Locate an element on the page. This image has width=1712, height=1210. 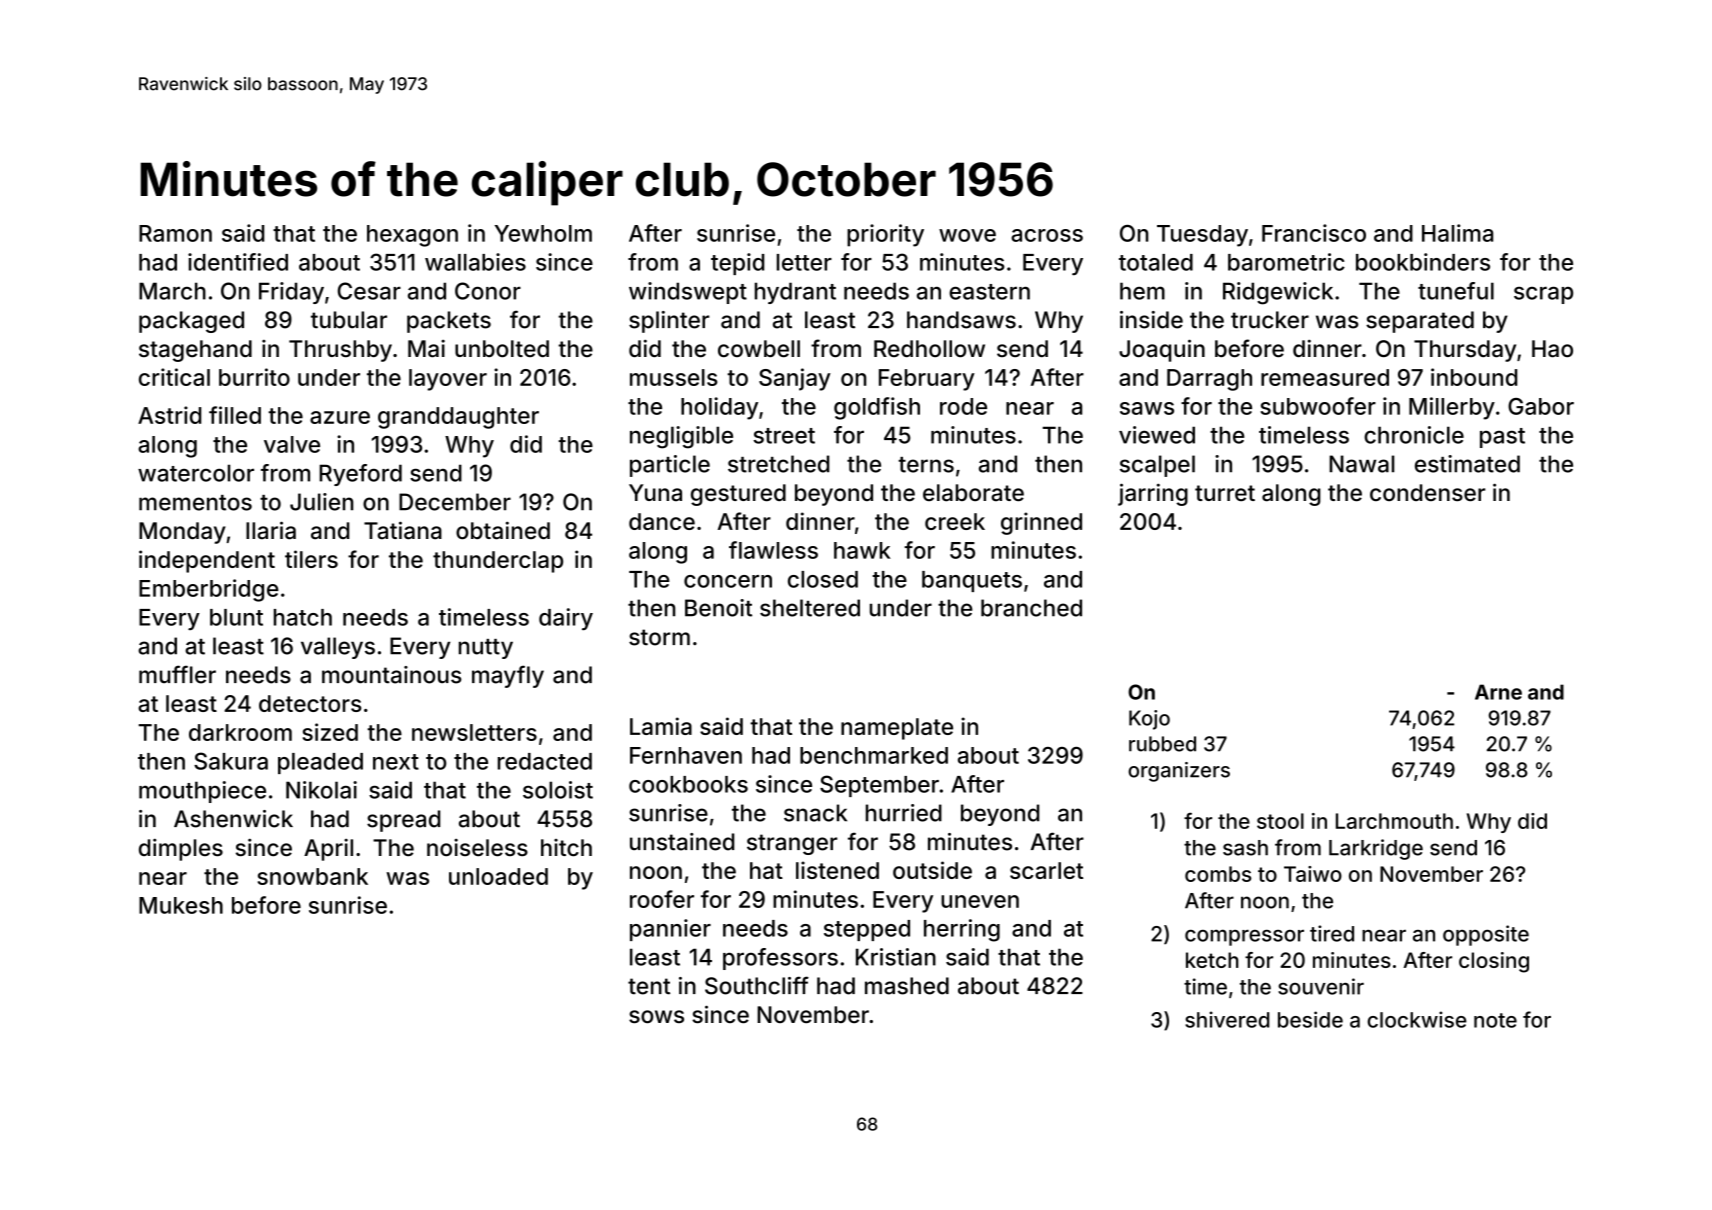
Arne is located at coordinates (1498, 692).
